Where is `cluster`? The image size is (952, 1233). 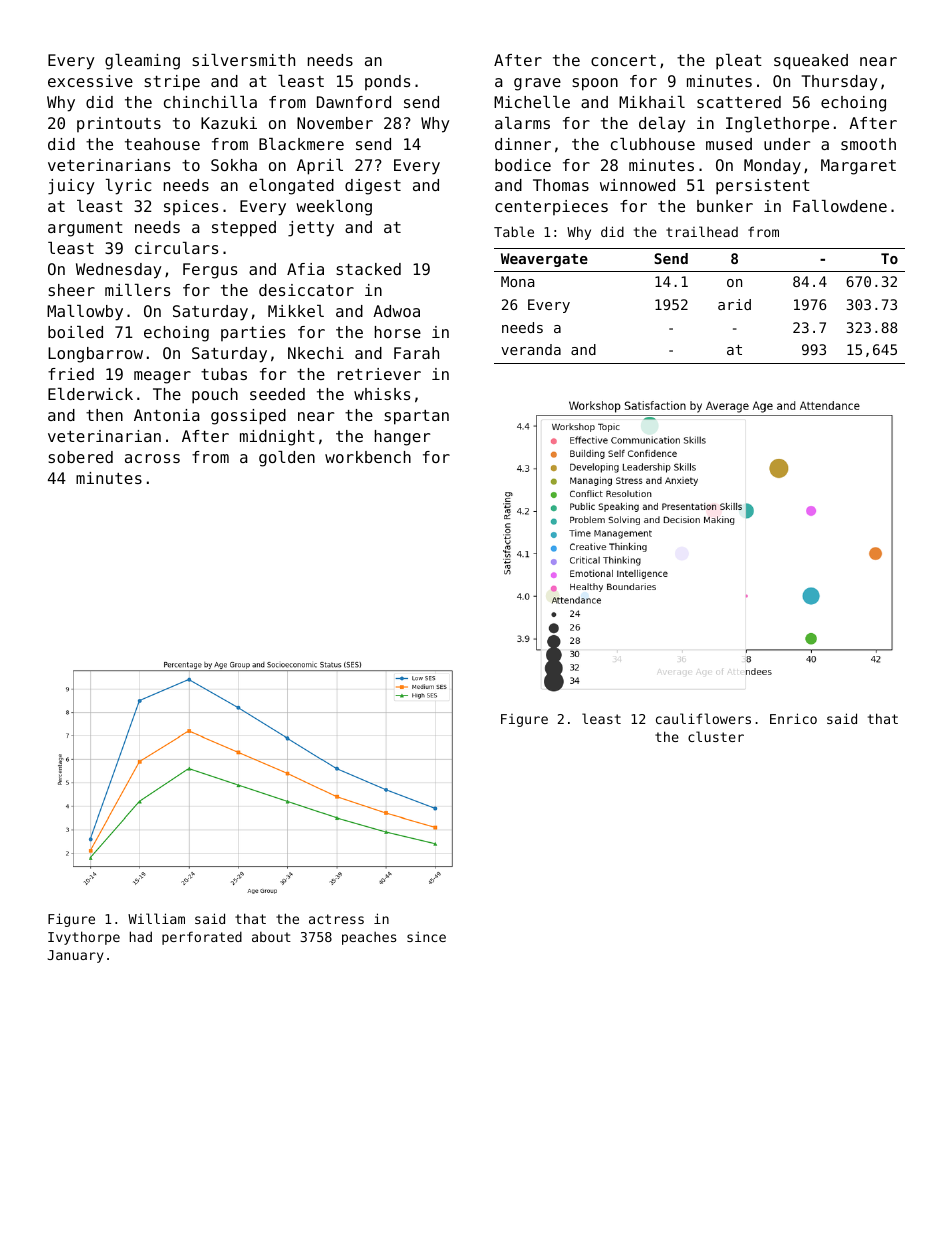
cluster is located at coordinates (716, 736).
